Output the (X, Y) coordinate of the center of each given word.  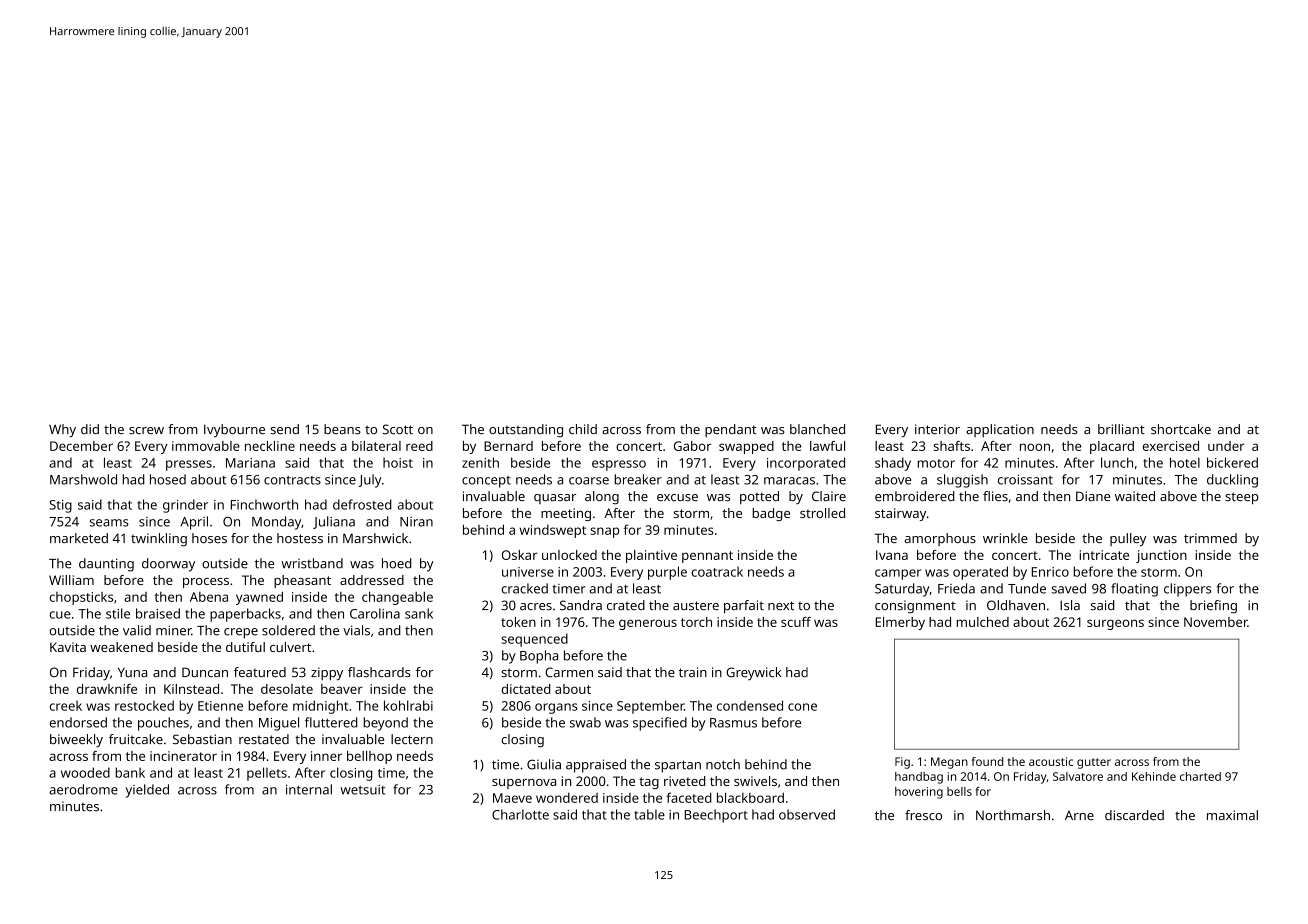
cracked (525, 588)
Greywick (753, 673)
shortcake (1181, 429)
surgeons (1115, 624)
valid (137, 630)
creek (66, 705)
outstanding (526, 431)
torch (696, 622)
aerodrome (83, 789)
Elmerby (900, 623)
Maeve (512, 798)
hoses (209, 538)
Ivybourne (234, 431)
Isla (1070, 605)
